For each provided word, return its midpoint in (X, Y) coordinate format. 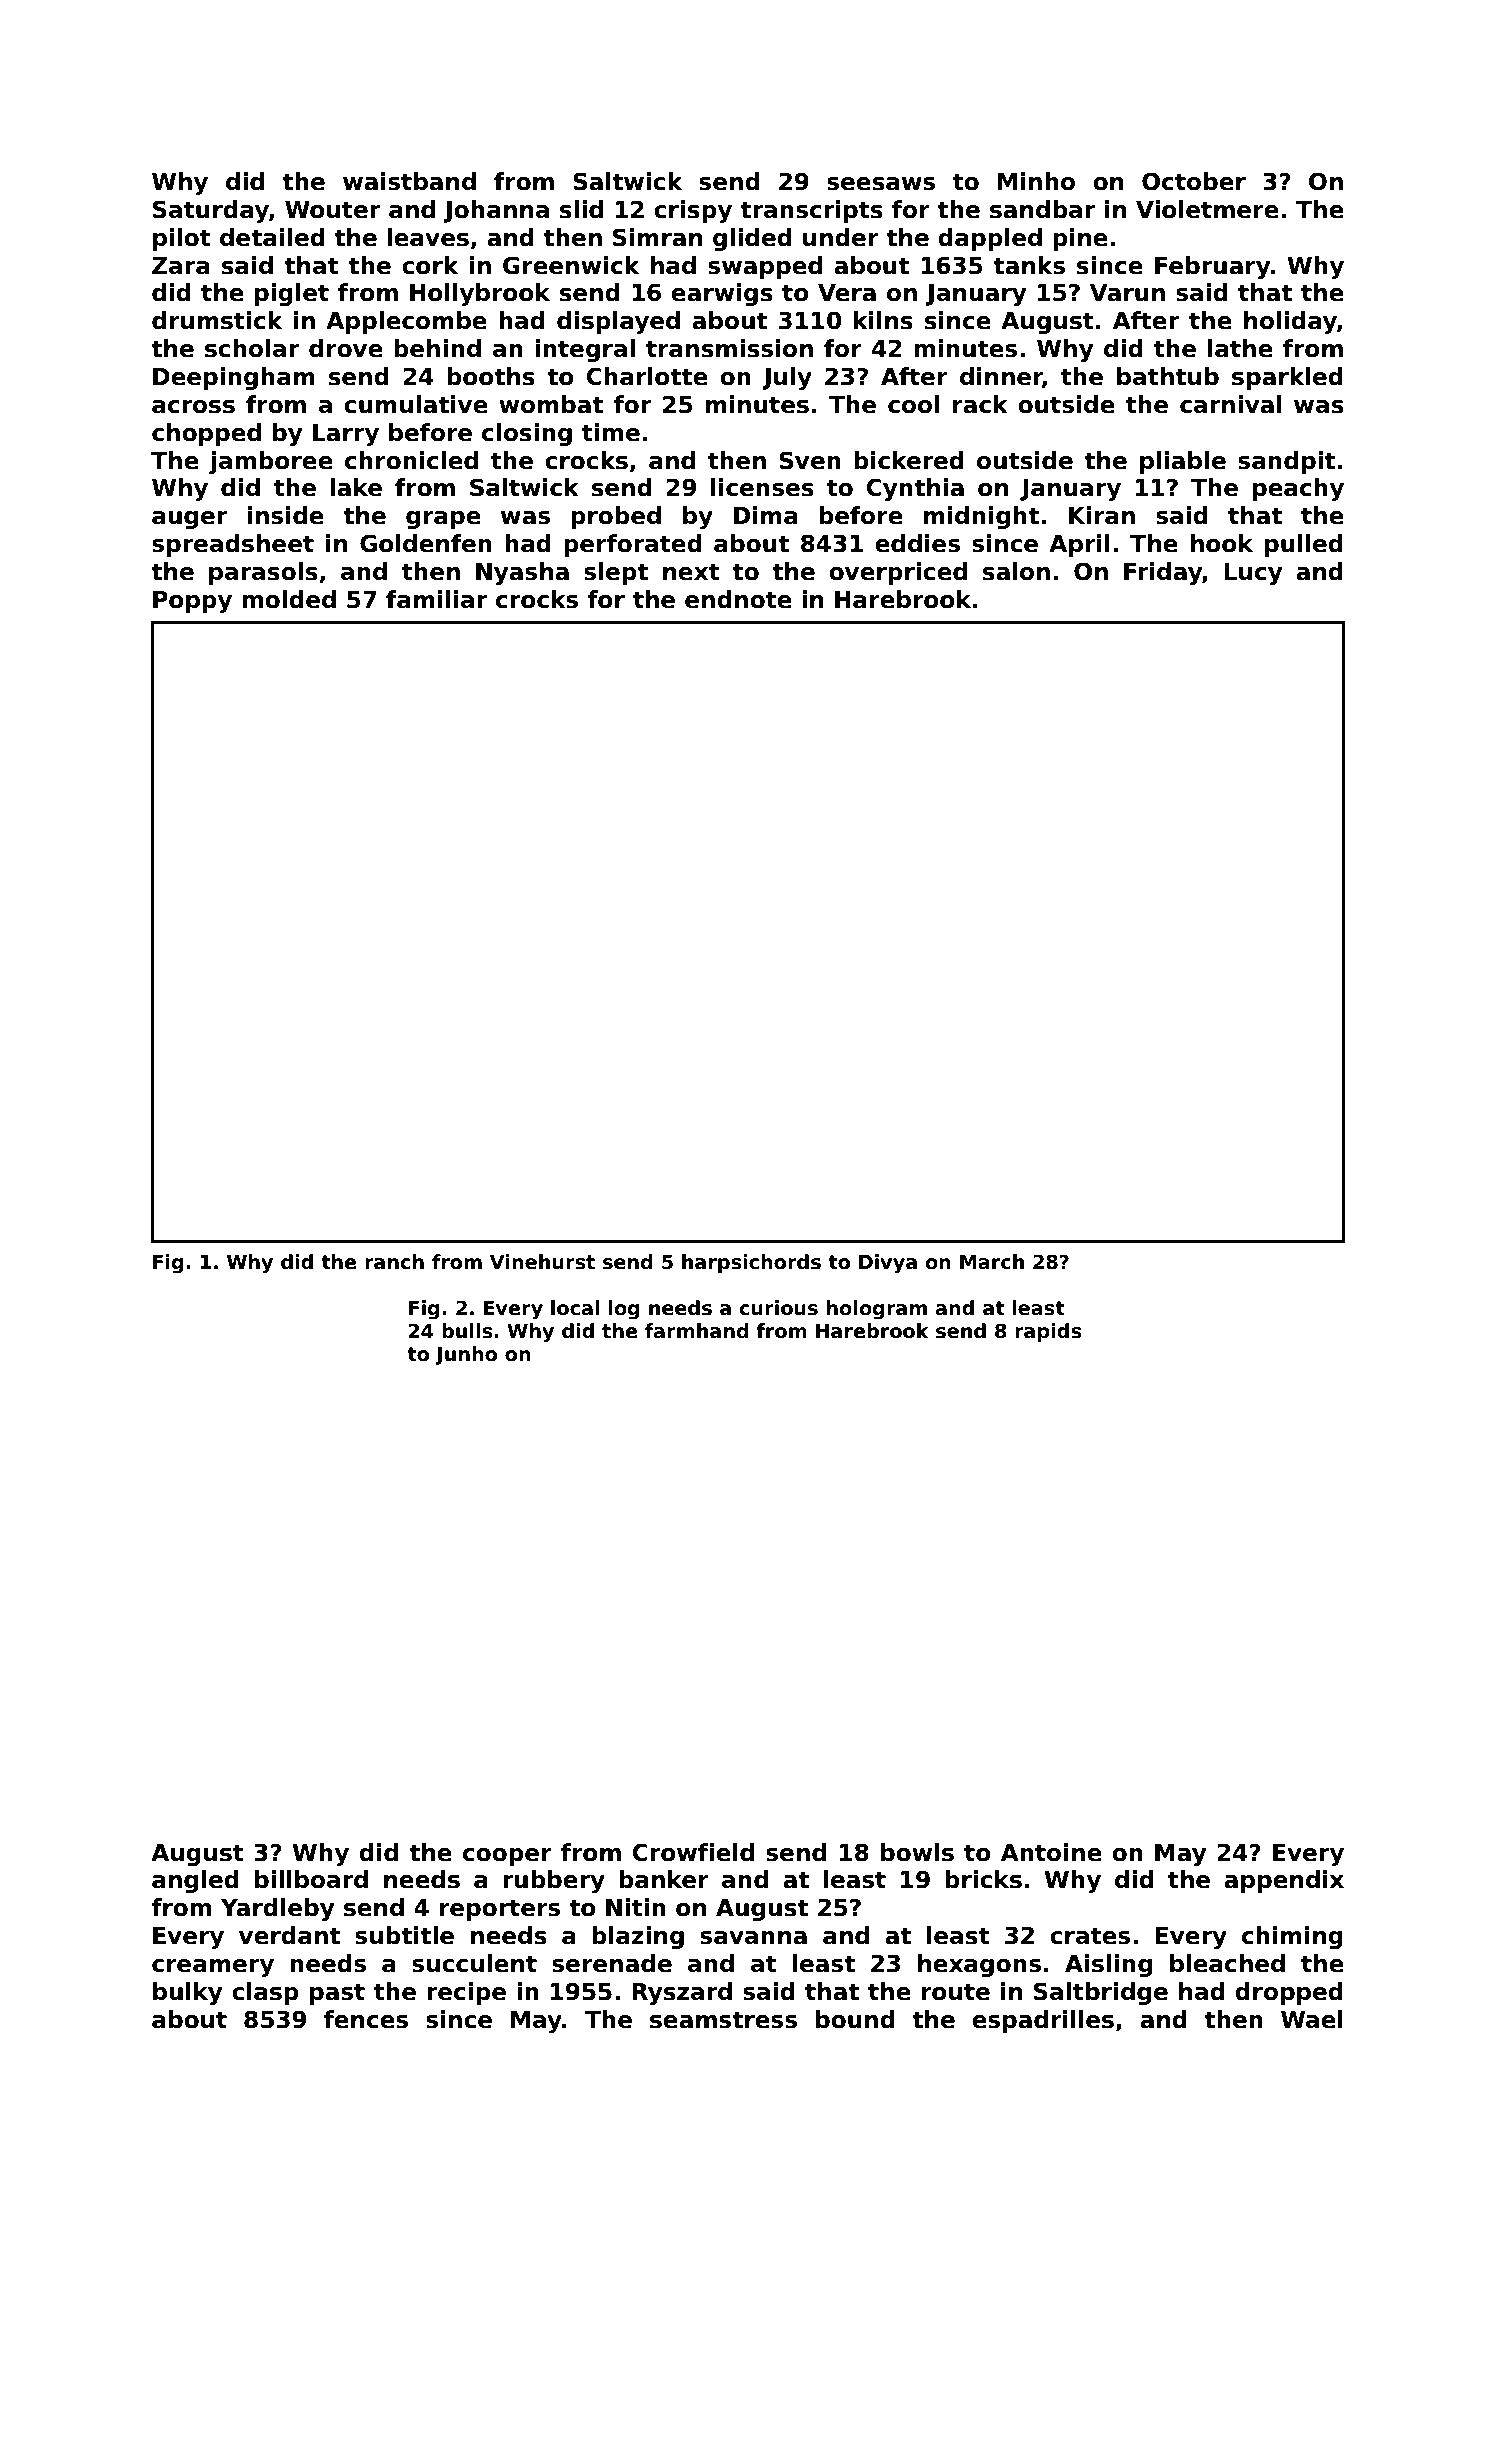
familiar (436, 599)
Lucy (1253, 574)
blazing (638, 1937)
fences (366, 2019)
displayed (618, 322)
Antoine (1051, 1852)
